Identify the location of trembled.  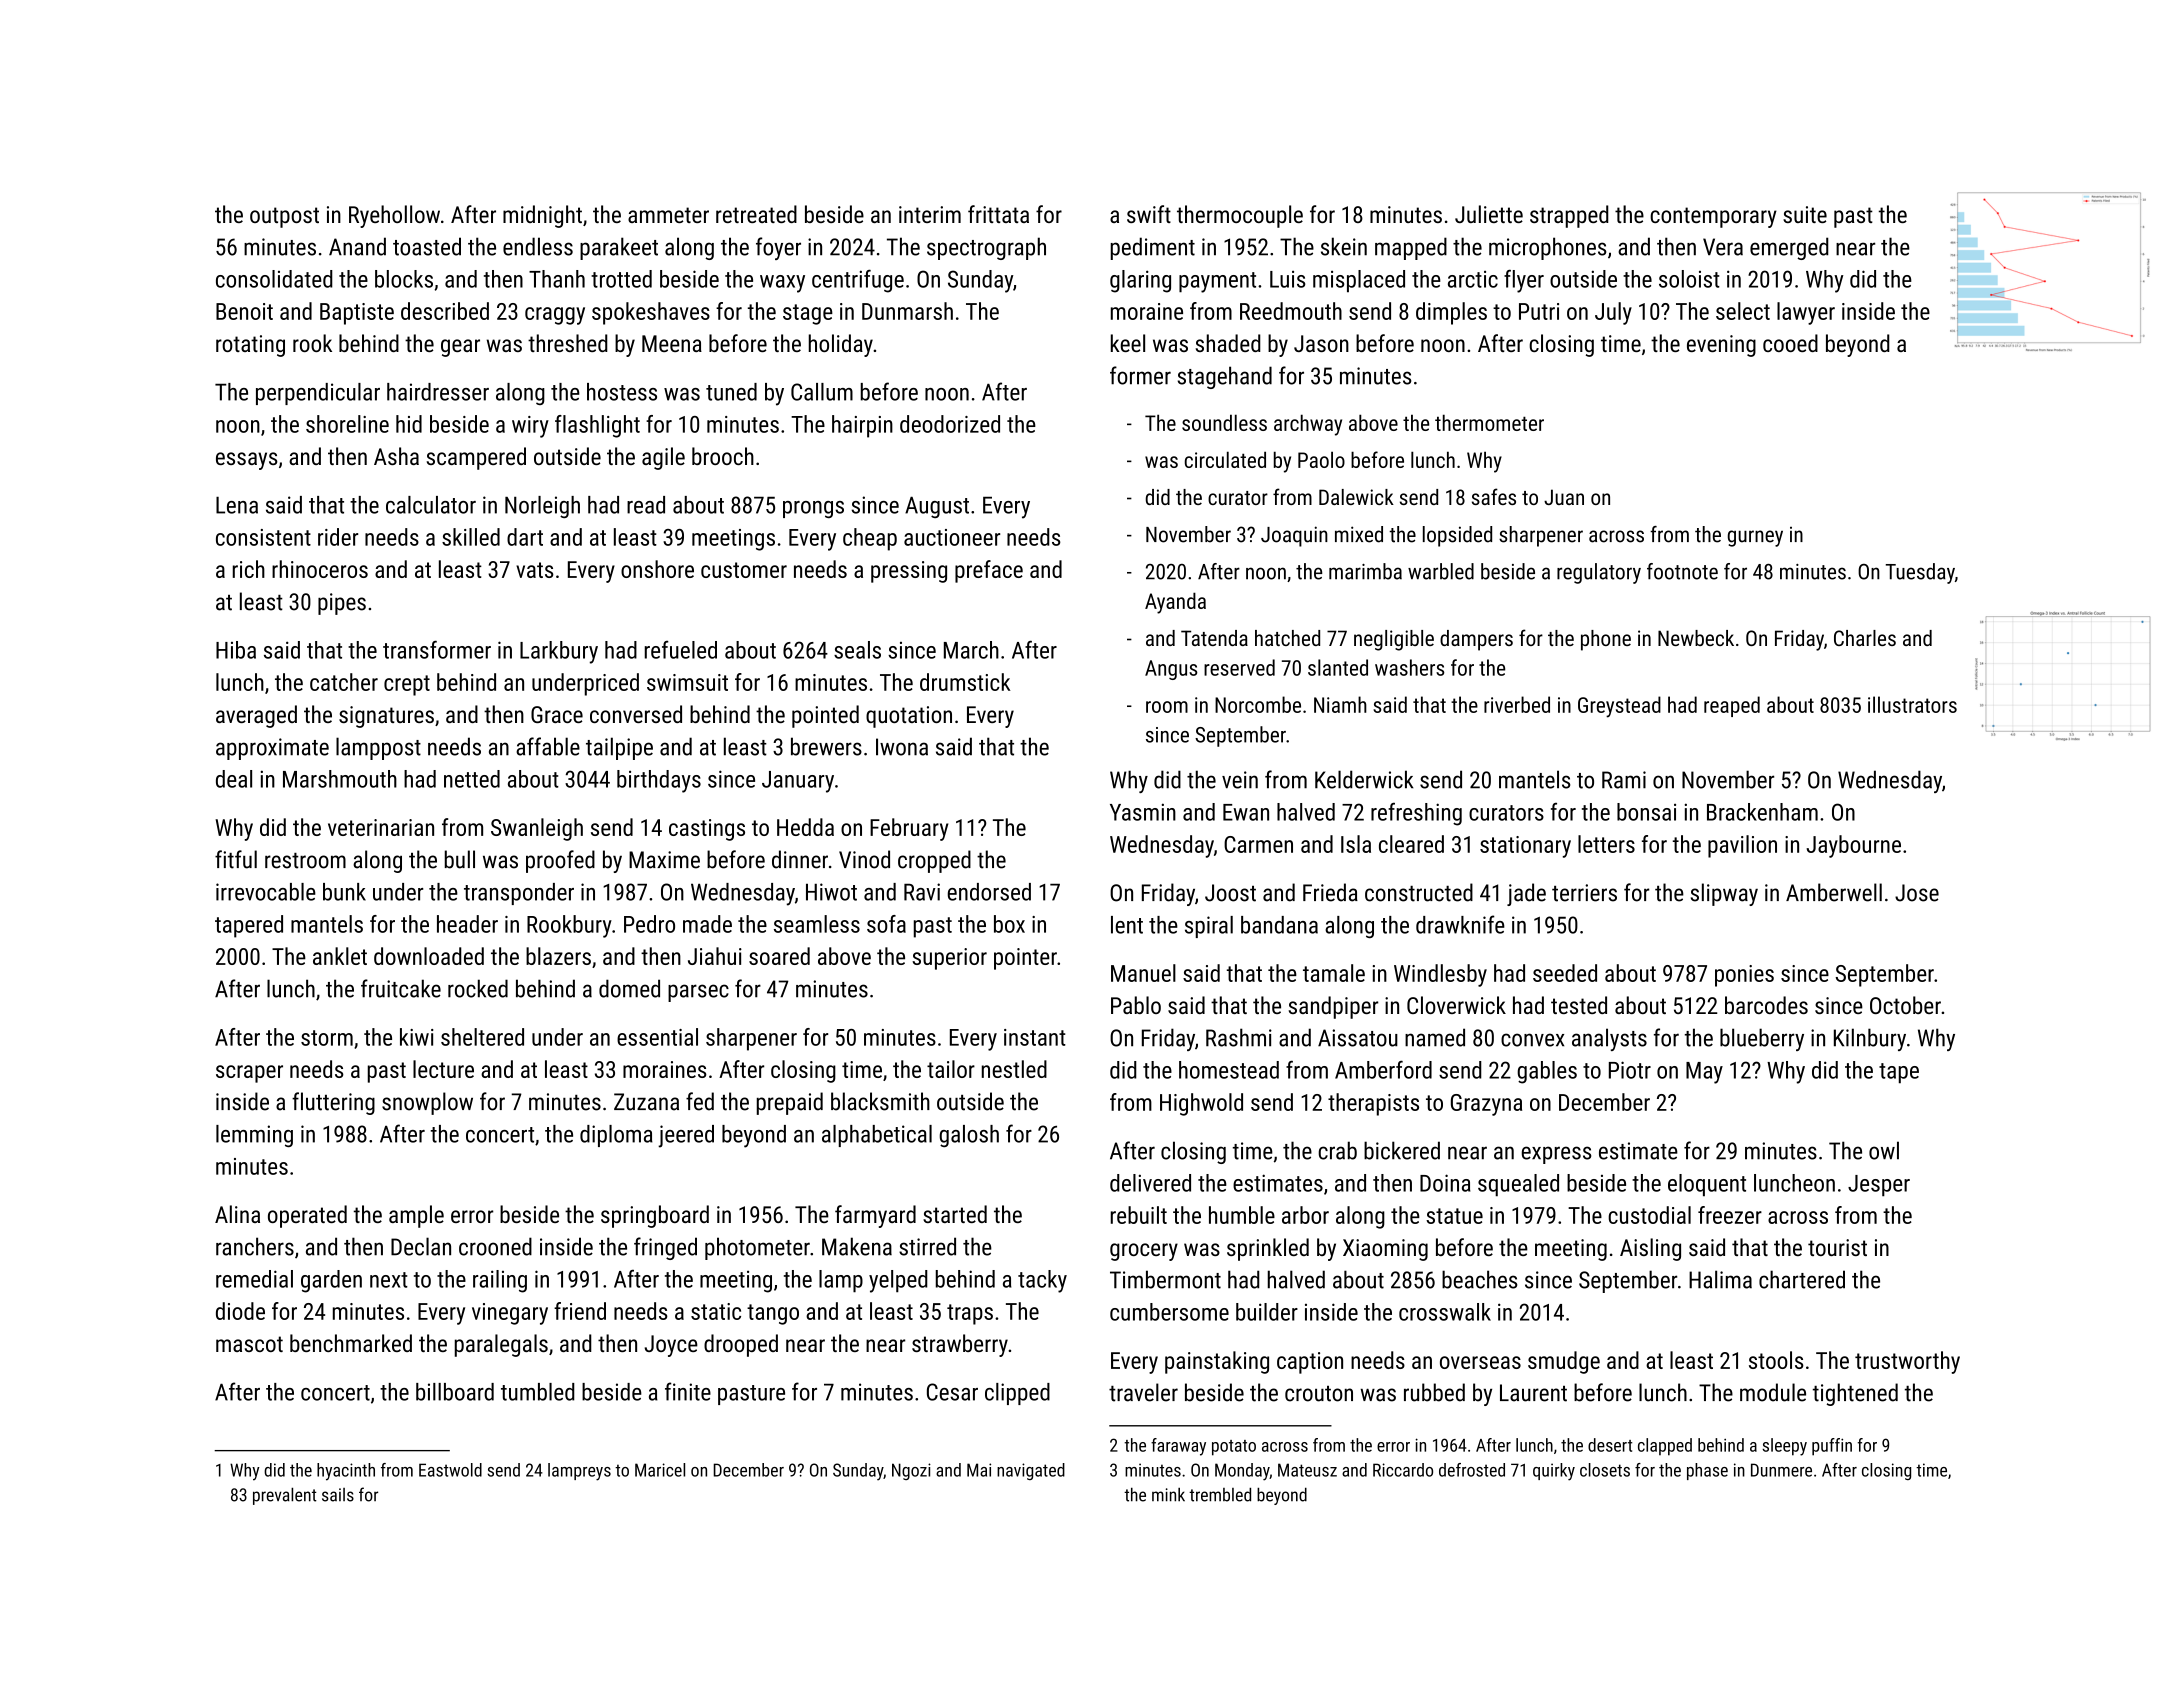
(1220, 1495).
